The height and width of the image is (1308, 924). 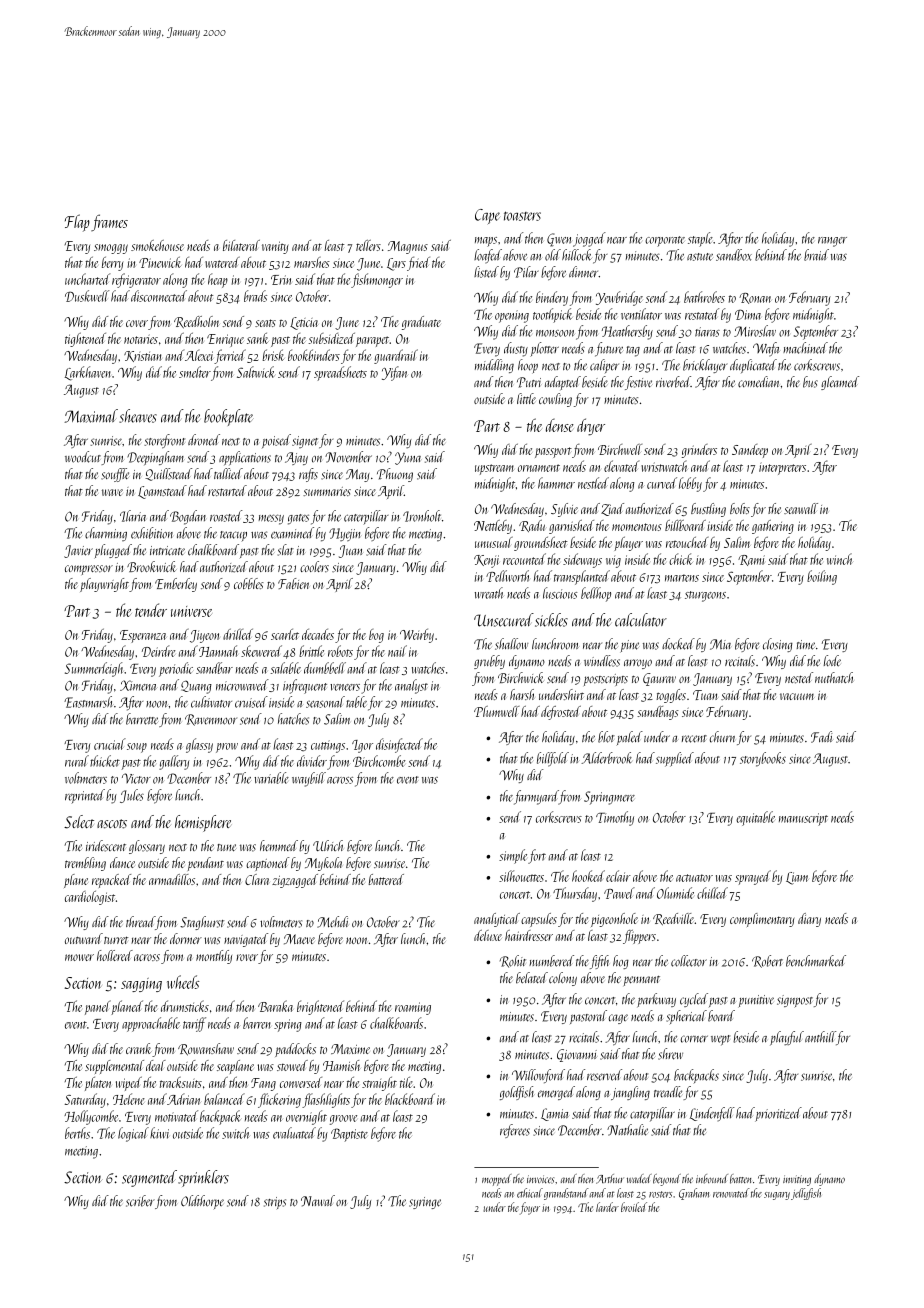 What do you see at coordinates (755, 298) in the image?
I see `Ronan` at bounding box center [755, 298].
